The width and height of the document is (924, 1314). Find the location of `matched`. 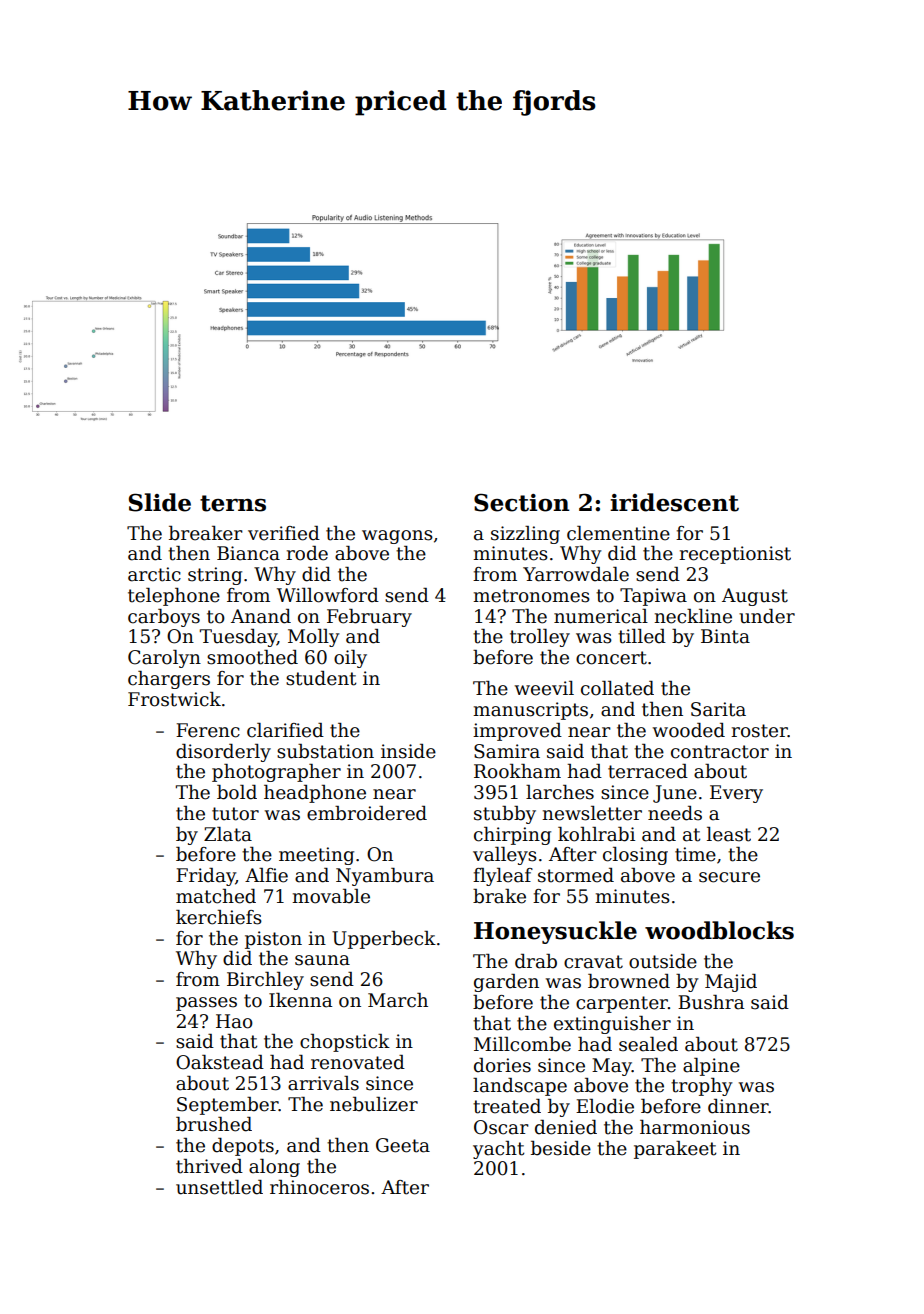

matched is located at coordinates (216, 896).
